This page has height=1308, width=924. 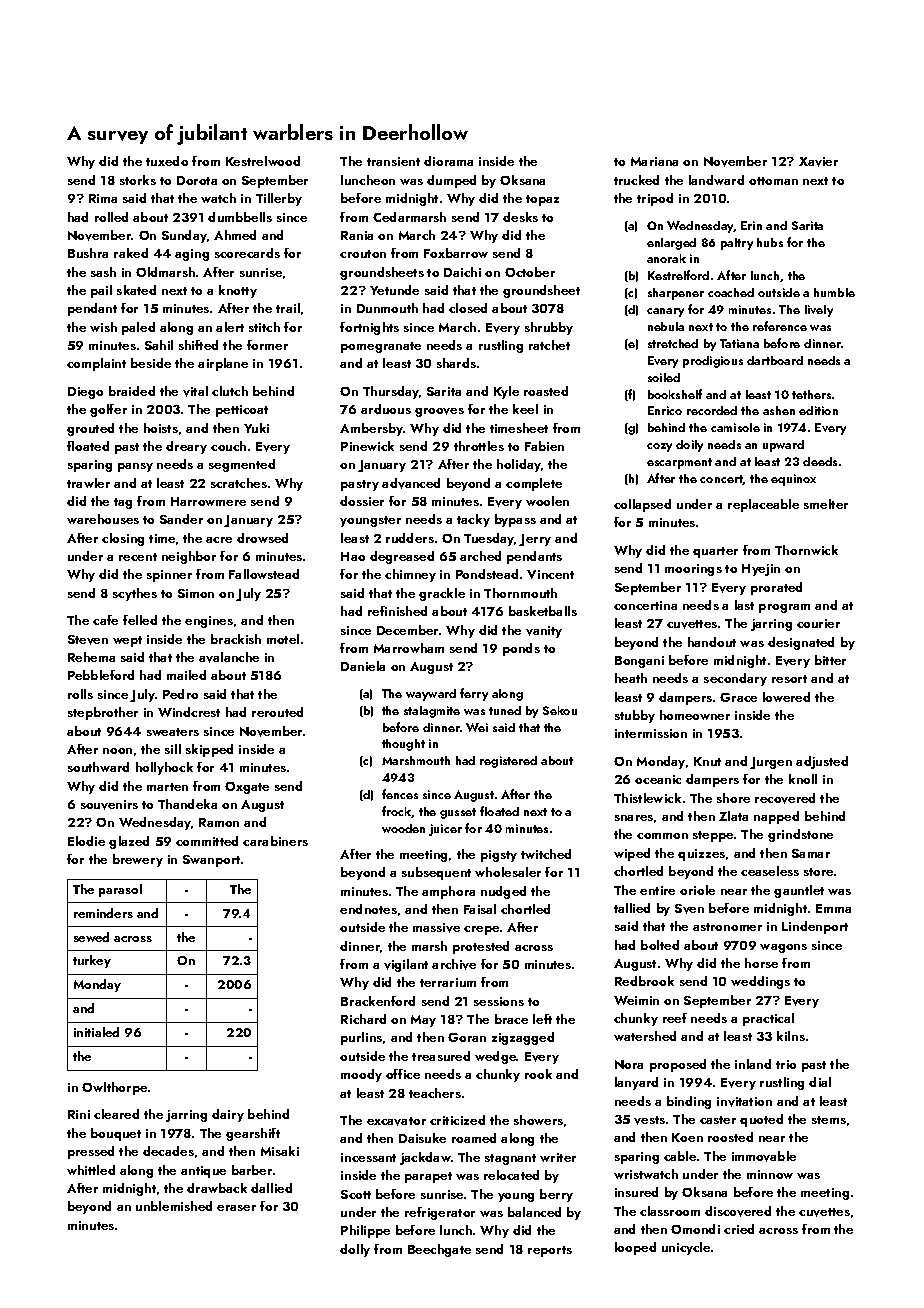 What do you see at coordinates (91, 1152) in the page?
I see `pressed` at bounding box center [91, 1152].
